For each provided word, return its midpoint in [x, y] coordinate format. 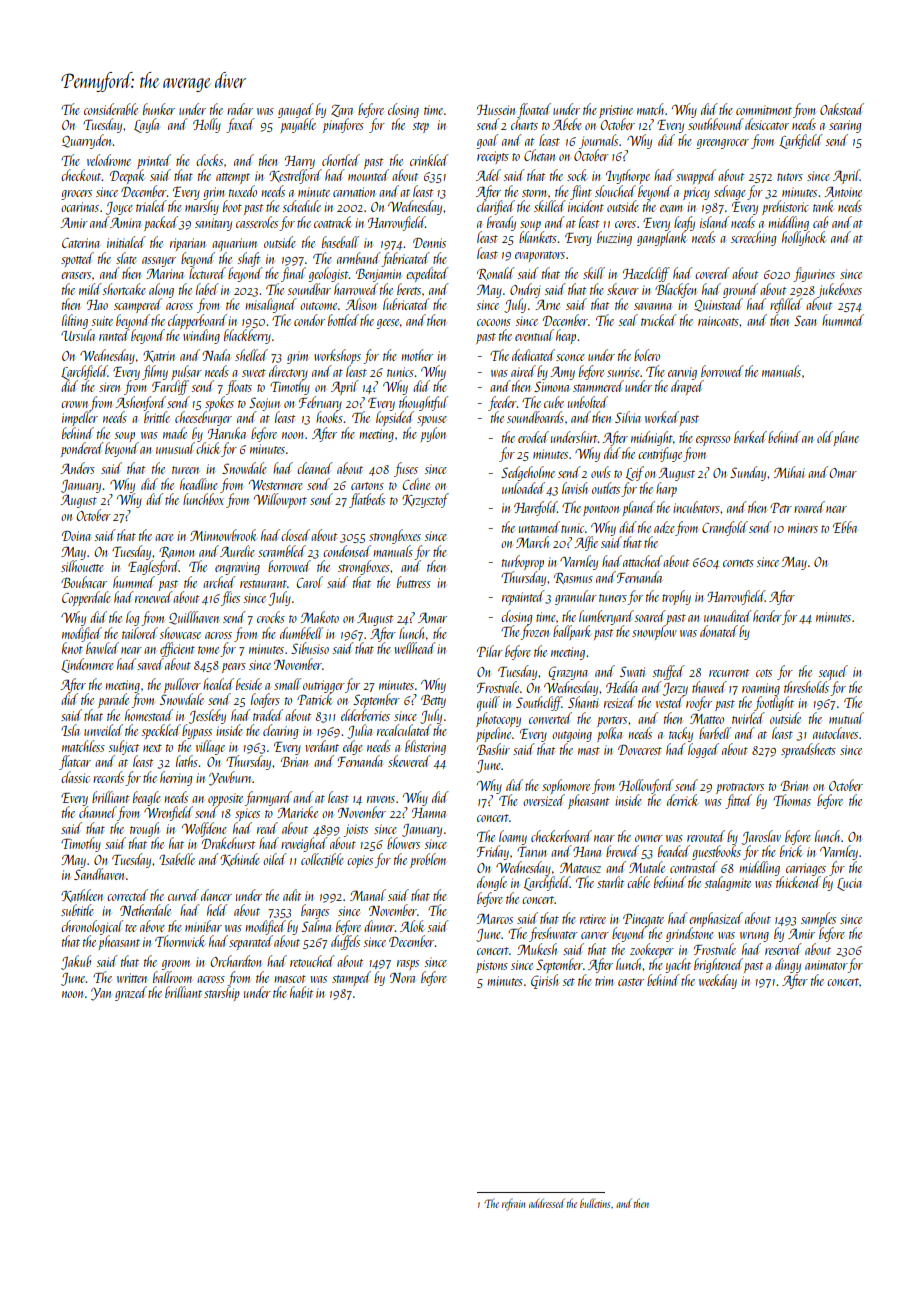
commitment [764, 110]
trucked [659, 320]
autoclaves [835, 733]
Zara [342, 110]
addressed [547, 1203]
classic [75, 777]
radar [240, 109]
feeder [502, 403]
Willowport [280, 500]
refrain [513, 1204]
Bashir [493, 749]
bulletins [595, 1203]
